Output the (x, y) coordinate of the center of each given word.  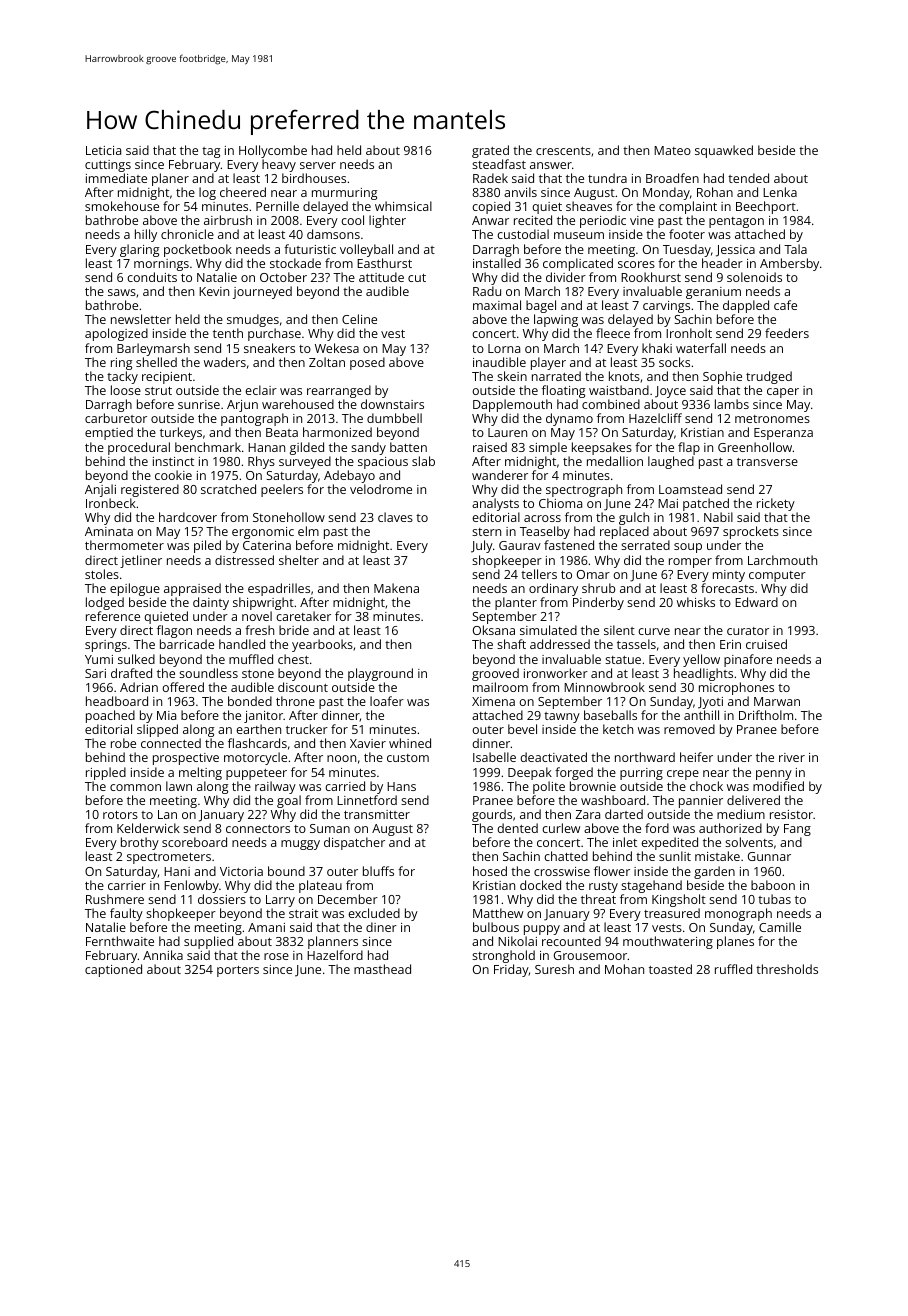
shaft (511, 644)
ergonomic (263, 533)
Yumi (99, 659)
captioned (113, 971)
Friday (511, 971)
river (792, 757)
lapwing (557, 321)
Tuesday (687, 250)
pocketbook (198, 250)
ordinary (553, 589)
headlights (703, 674)
